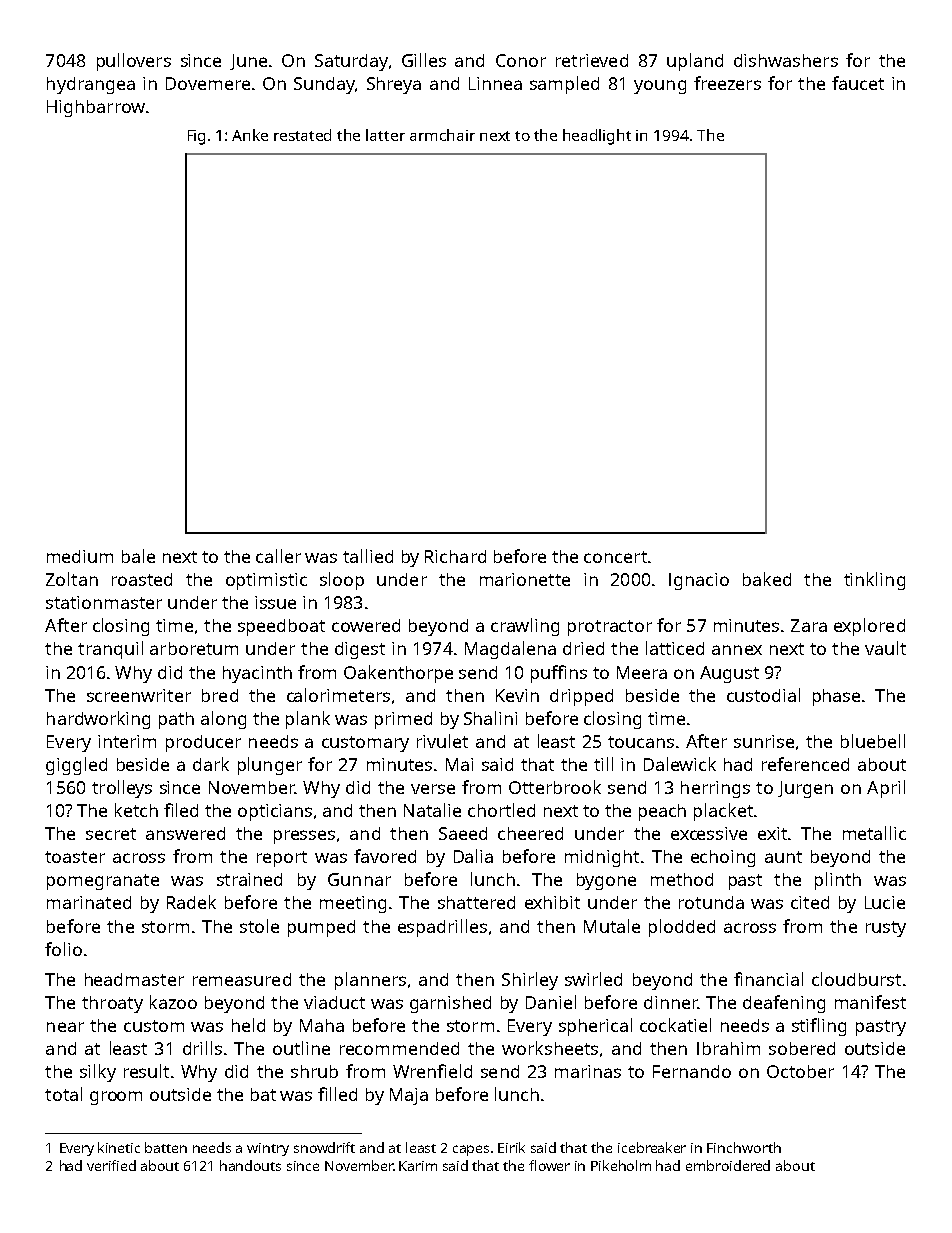  What do you see at coordinates (111, 1165) in the screenshot?
I see `verified` at bounding box center [111, 1165].
